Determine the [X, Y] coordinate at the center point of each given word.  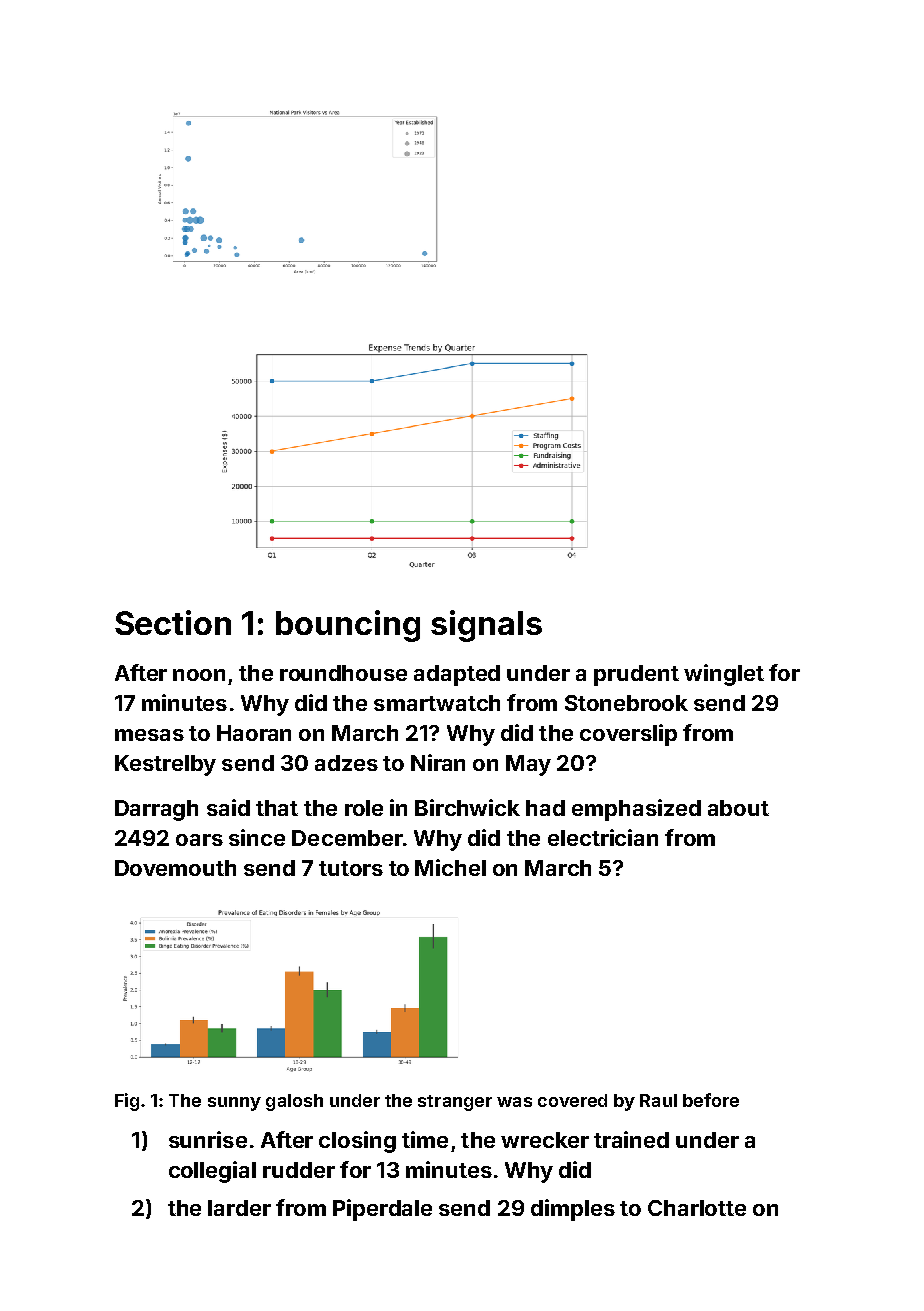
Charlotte [697, 1208]
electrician [603, 837]
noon [199, 675]
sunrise [208, 1139]
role [364, 808]
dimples [573, 1210]
